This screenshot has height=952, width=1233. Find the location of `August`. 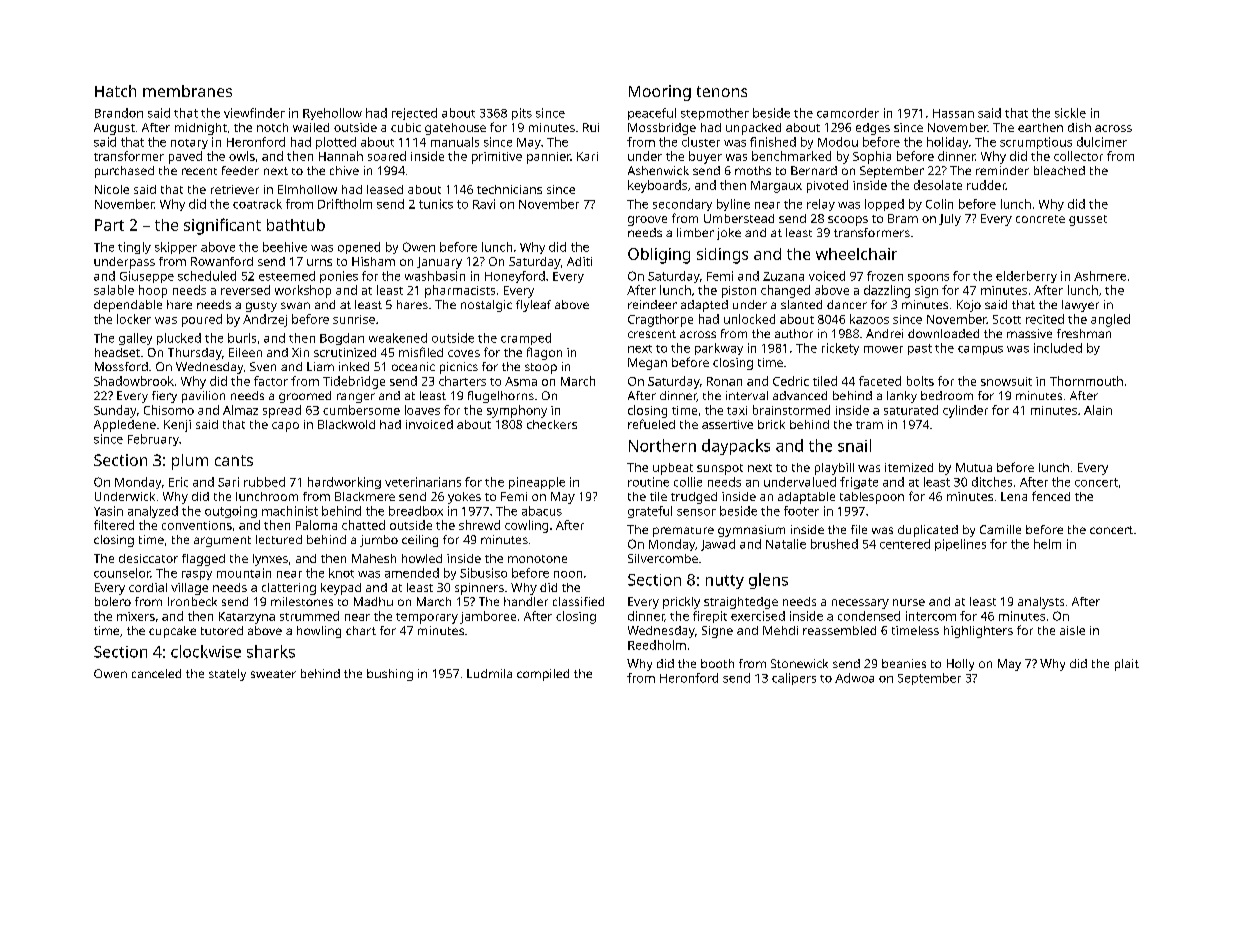

August is located at coordinates (114, 129).
